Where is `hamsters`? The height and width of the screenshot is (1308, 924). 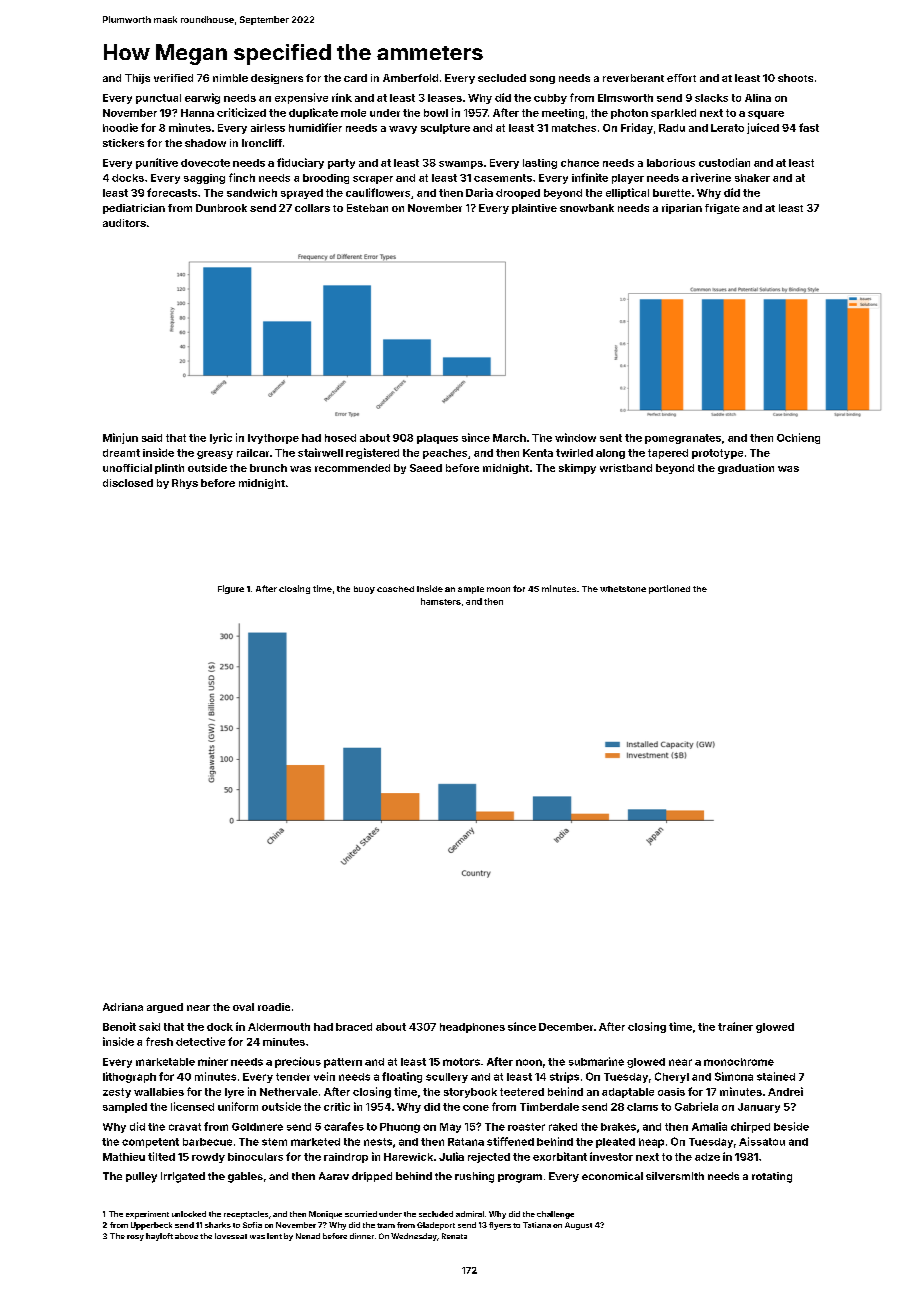
hamsters is located at coordinates (441, 601).
